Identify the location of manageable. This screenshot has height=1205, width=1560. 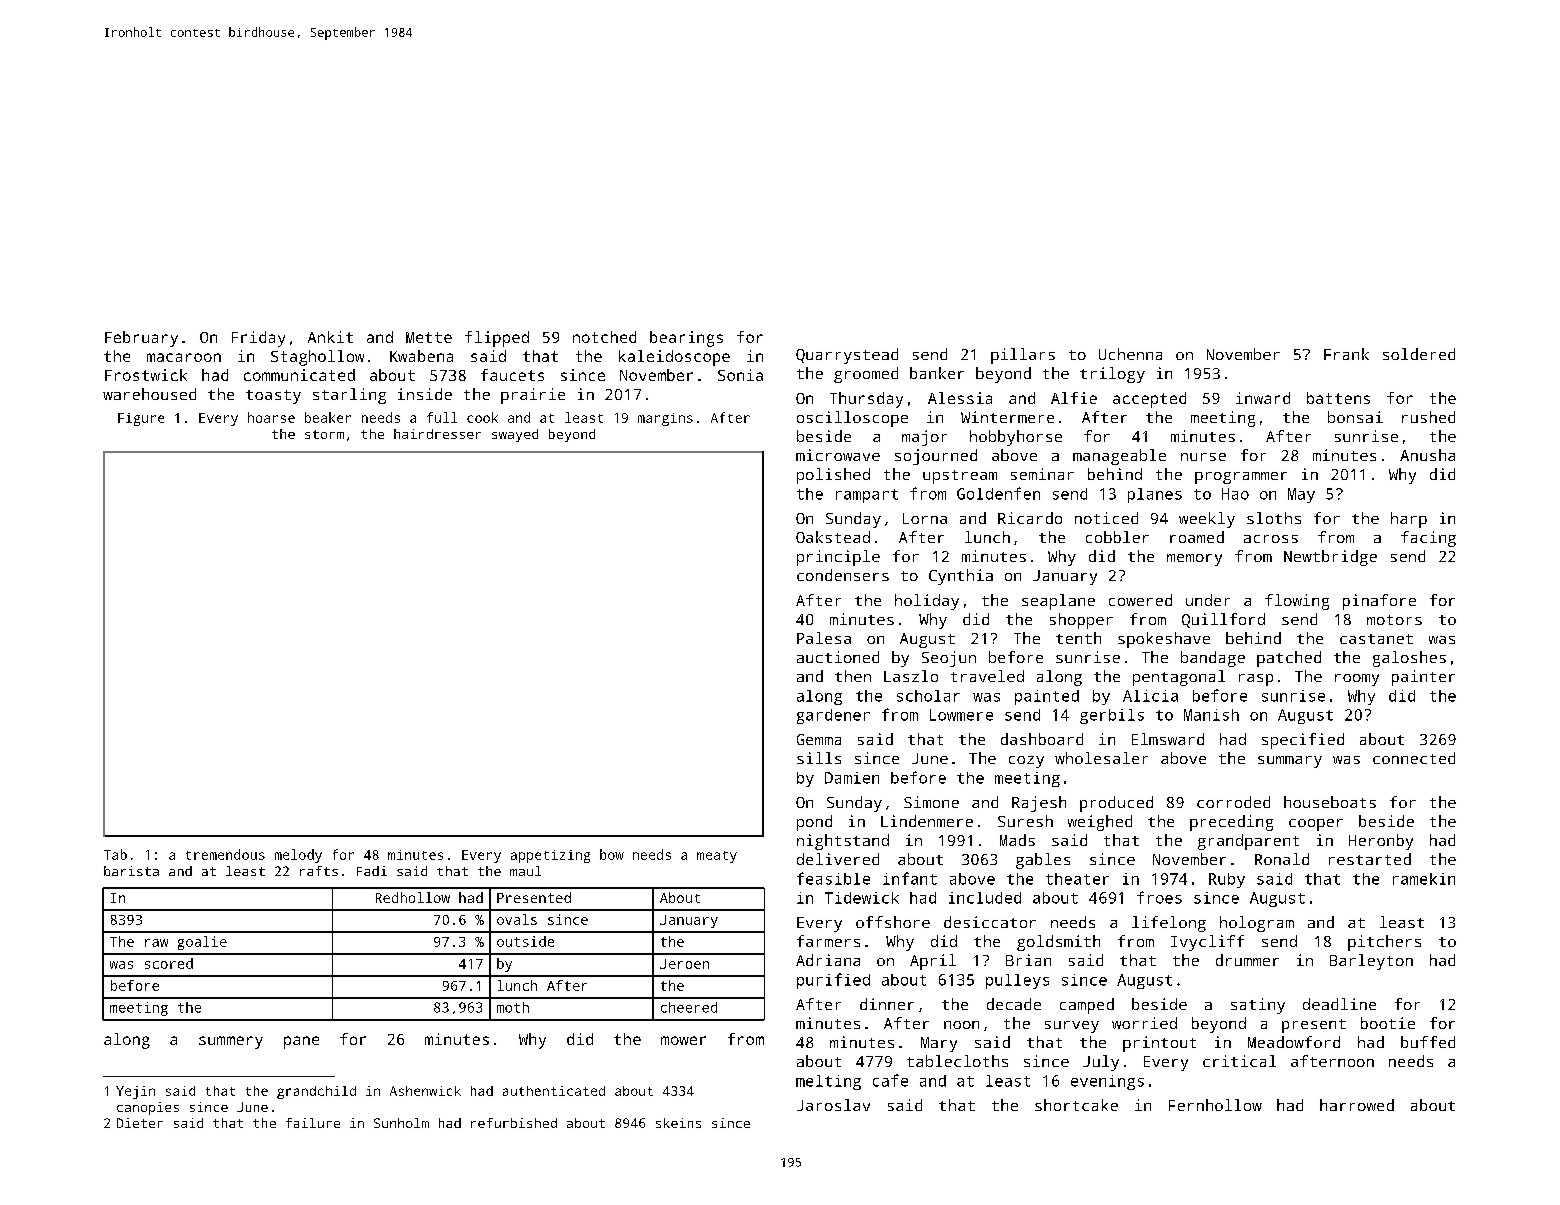
(1119, 457).
